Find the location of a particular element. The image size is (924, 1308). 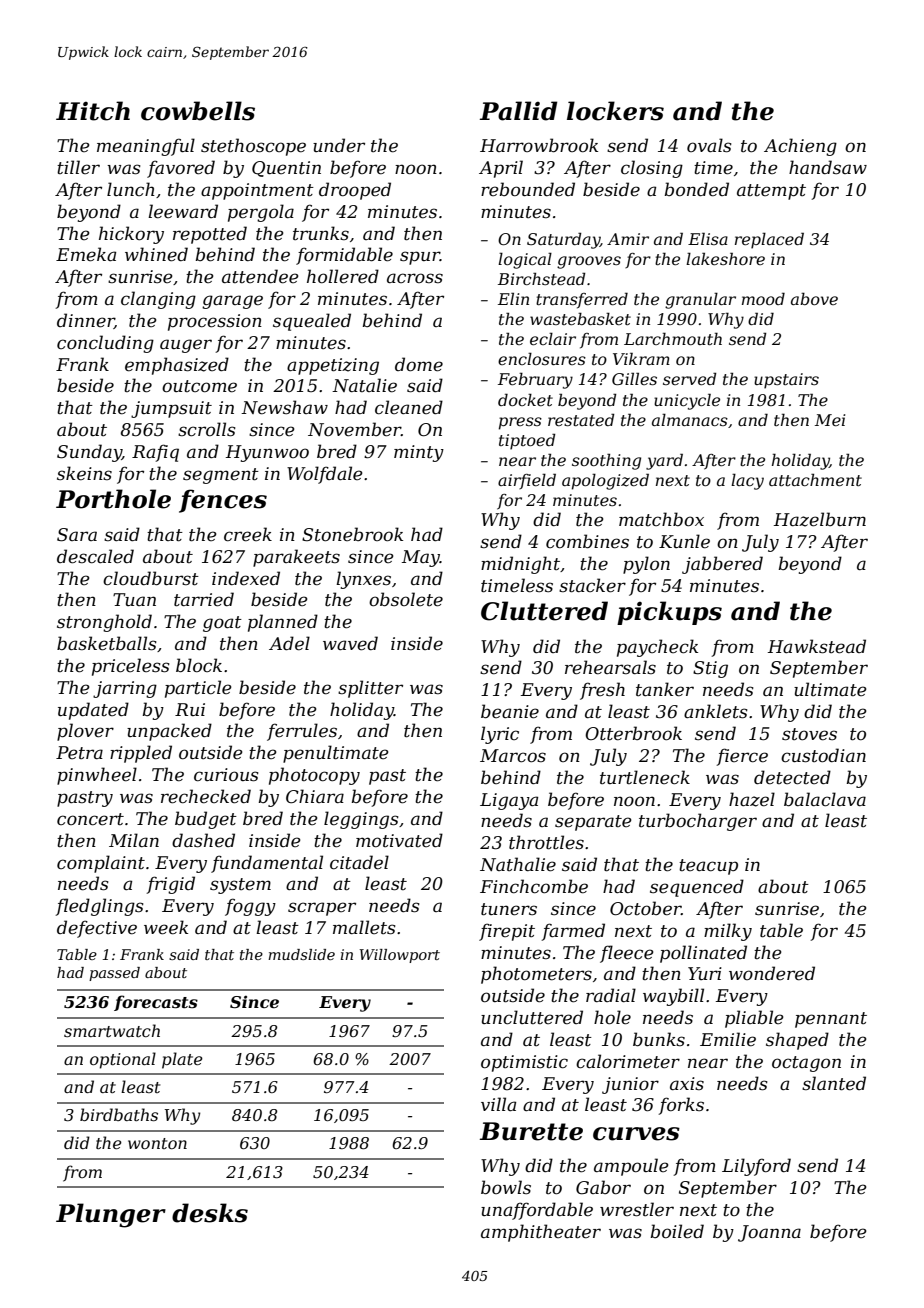

descaled is located at coordinates (95, 556).
